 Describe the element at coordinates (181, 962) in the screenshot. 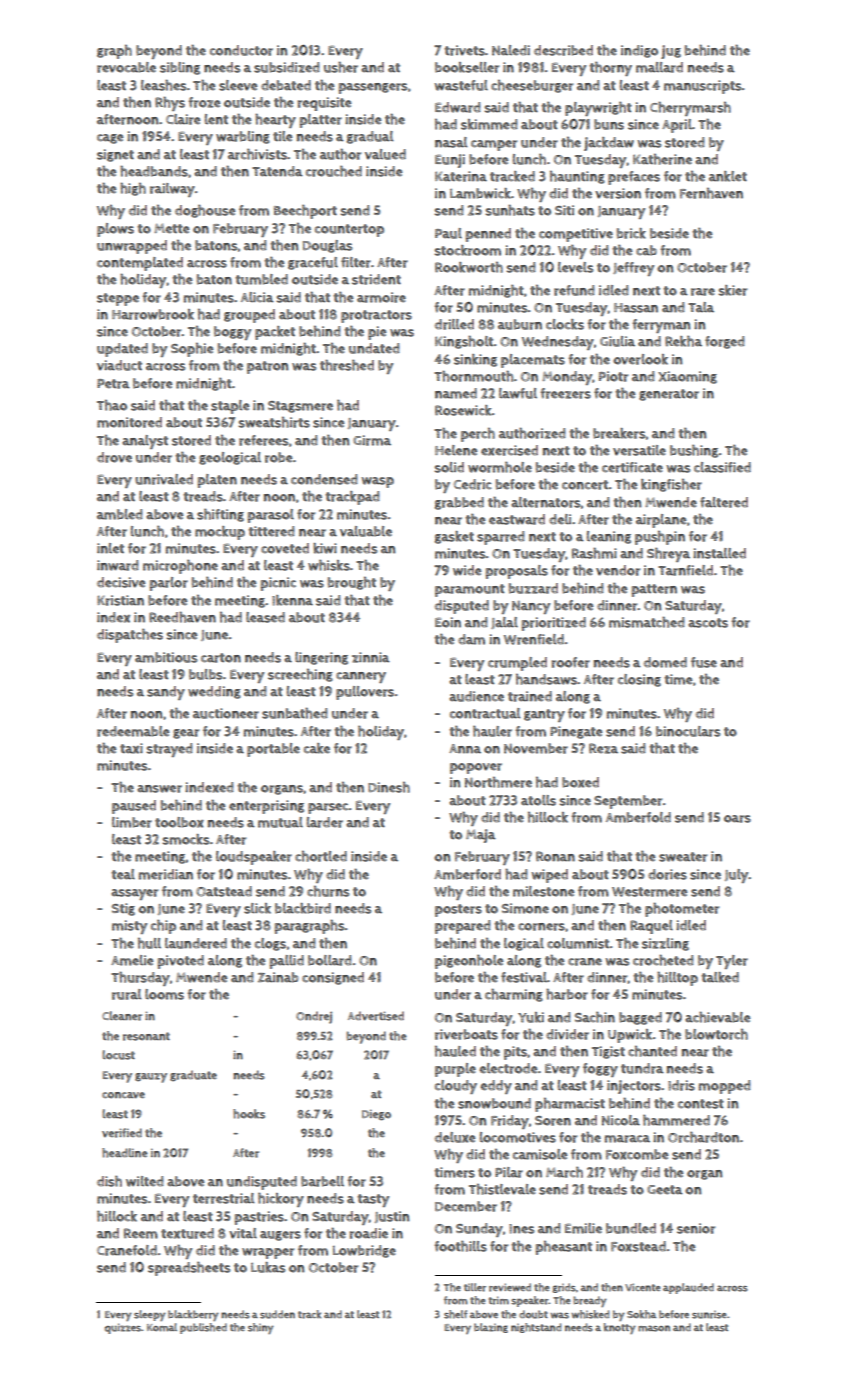

I see `pivoted` at that location.
